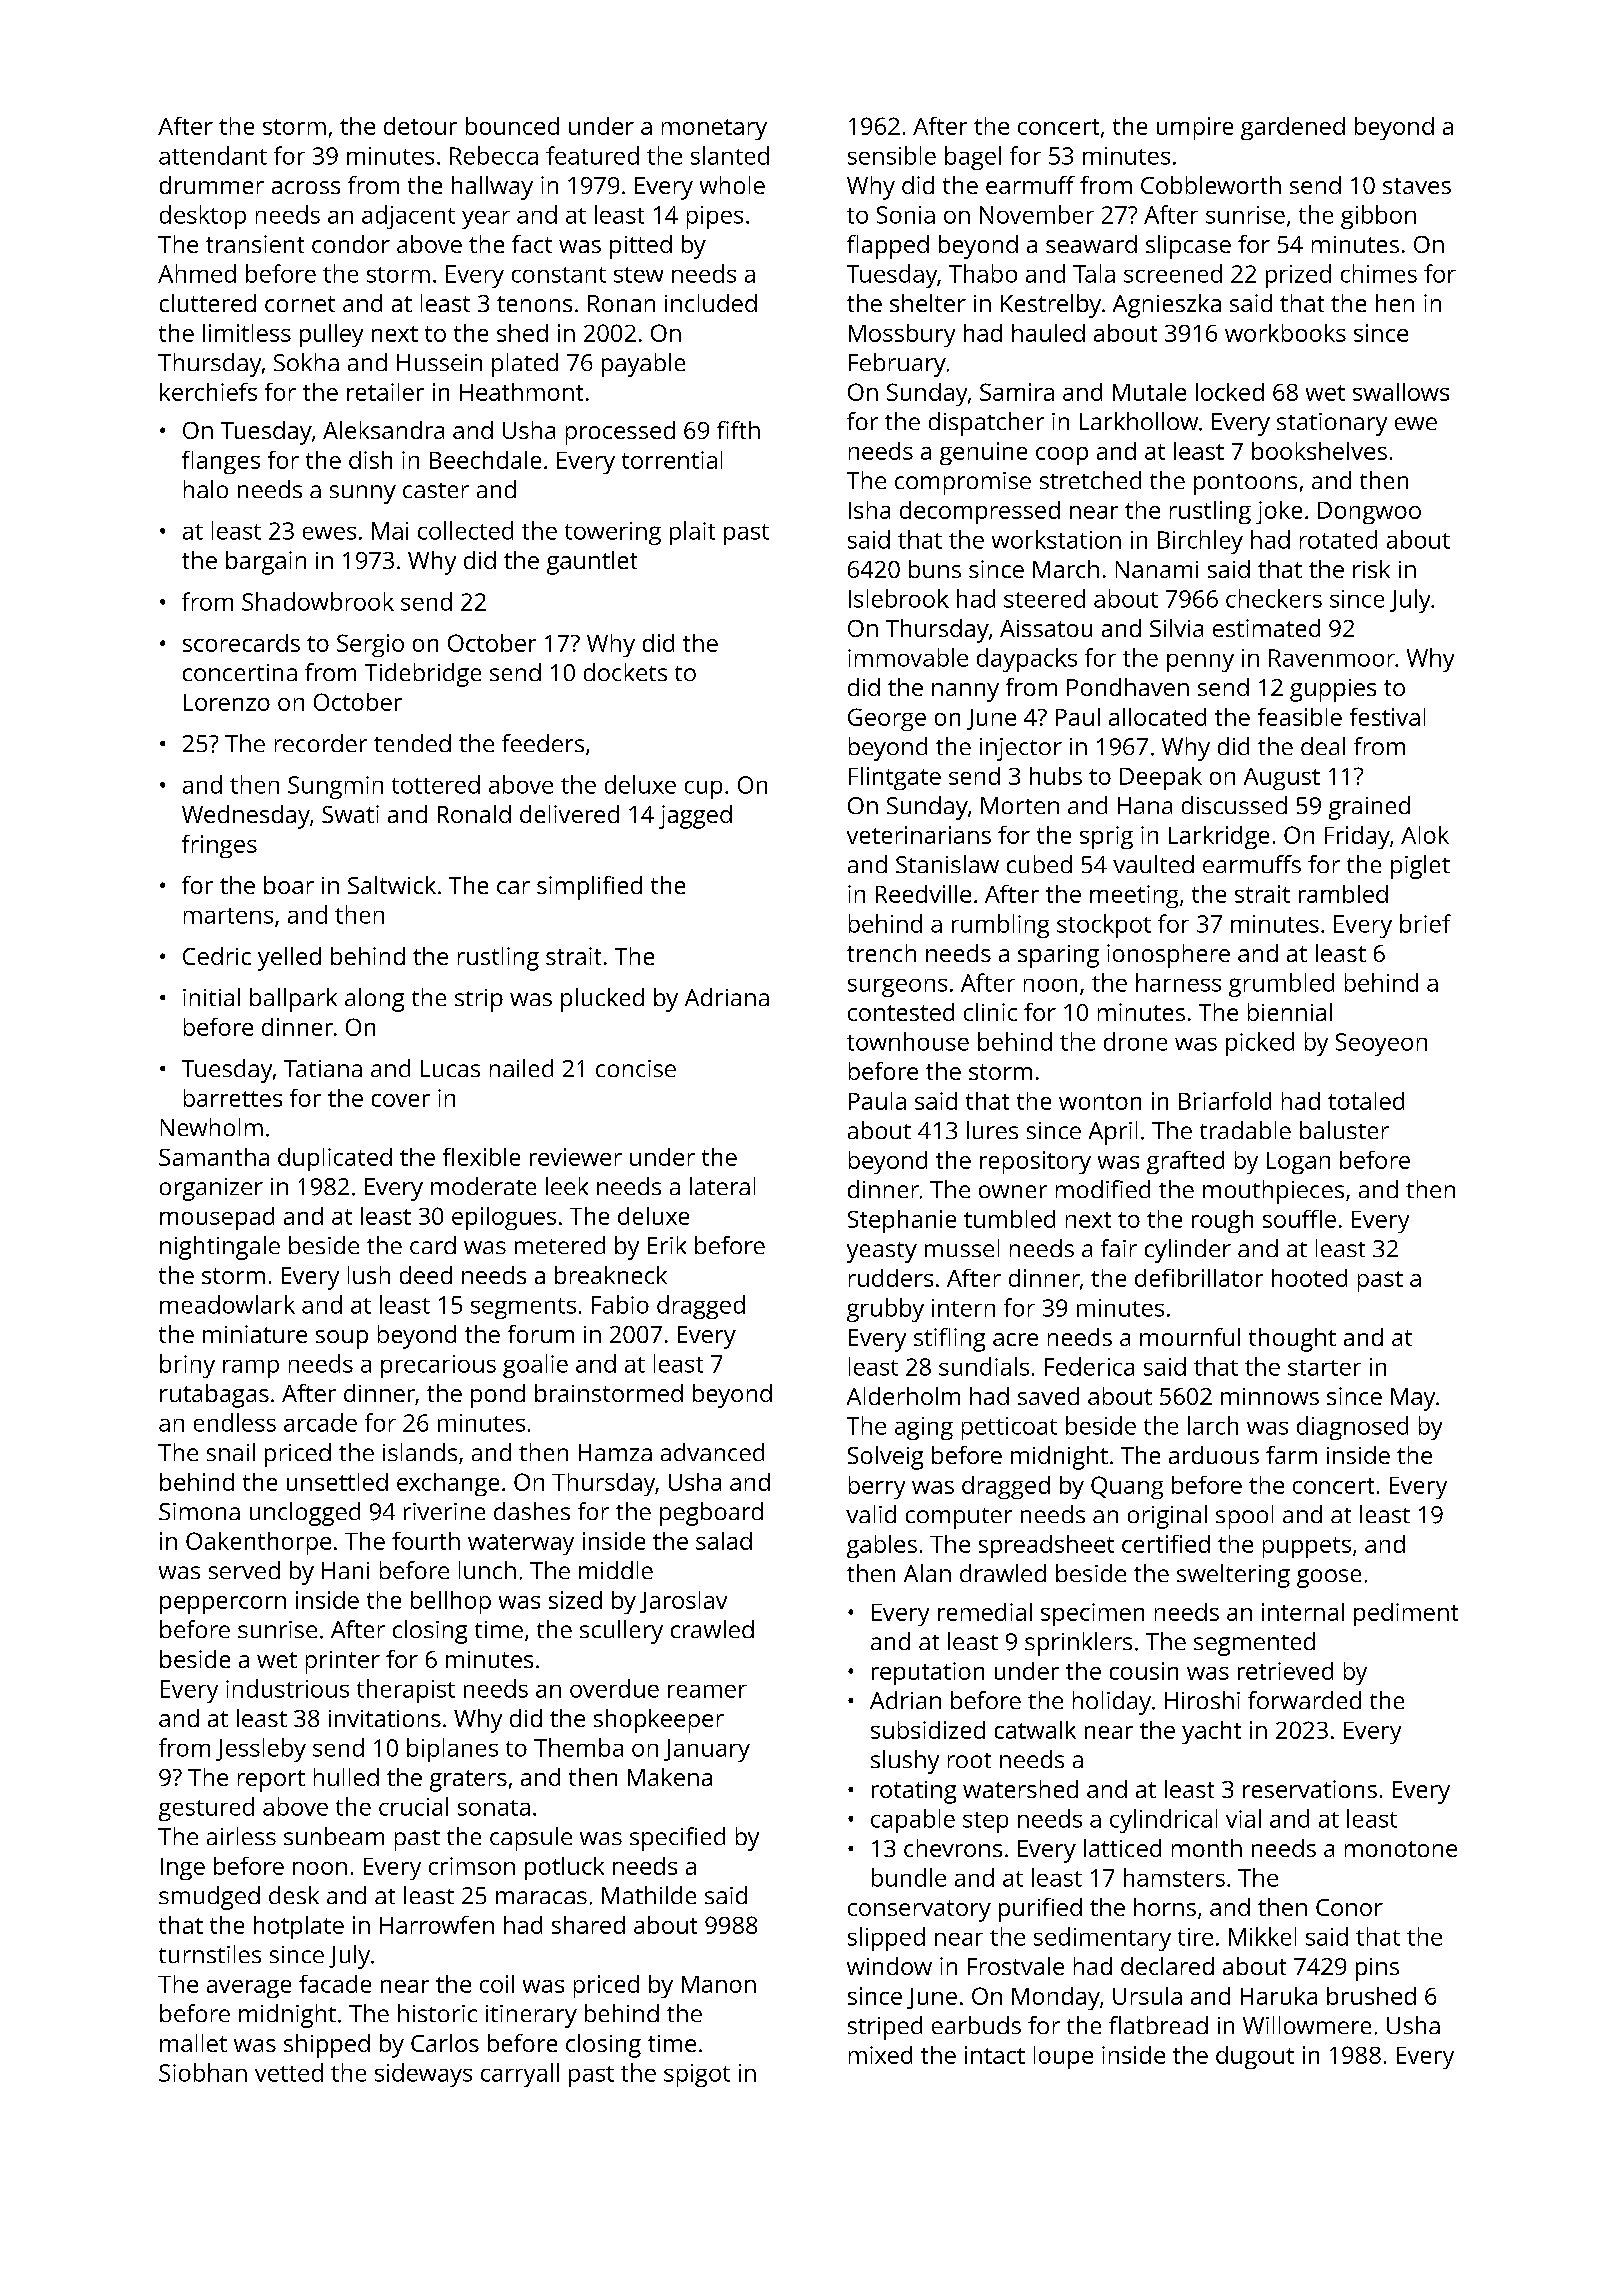 The height and width of the screenshot is (2292, 1620). I want to click on precarious, so click(438, 1366).
